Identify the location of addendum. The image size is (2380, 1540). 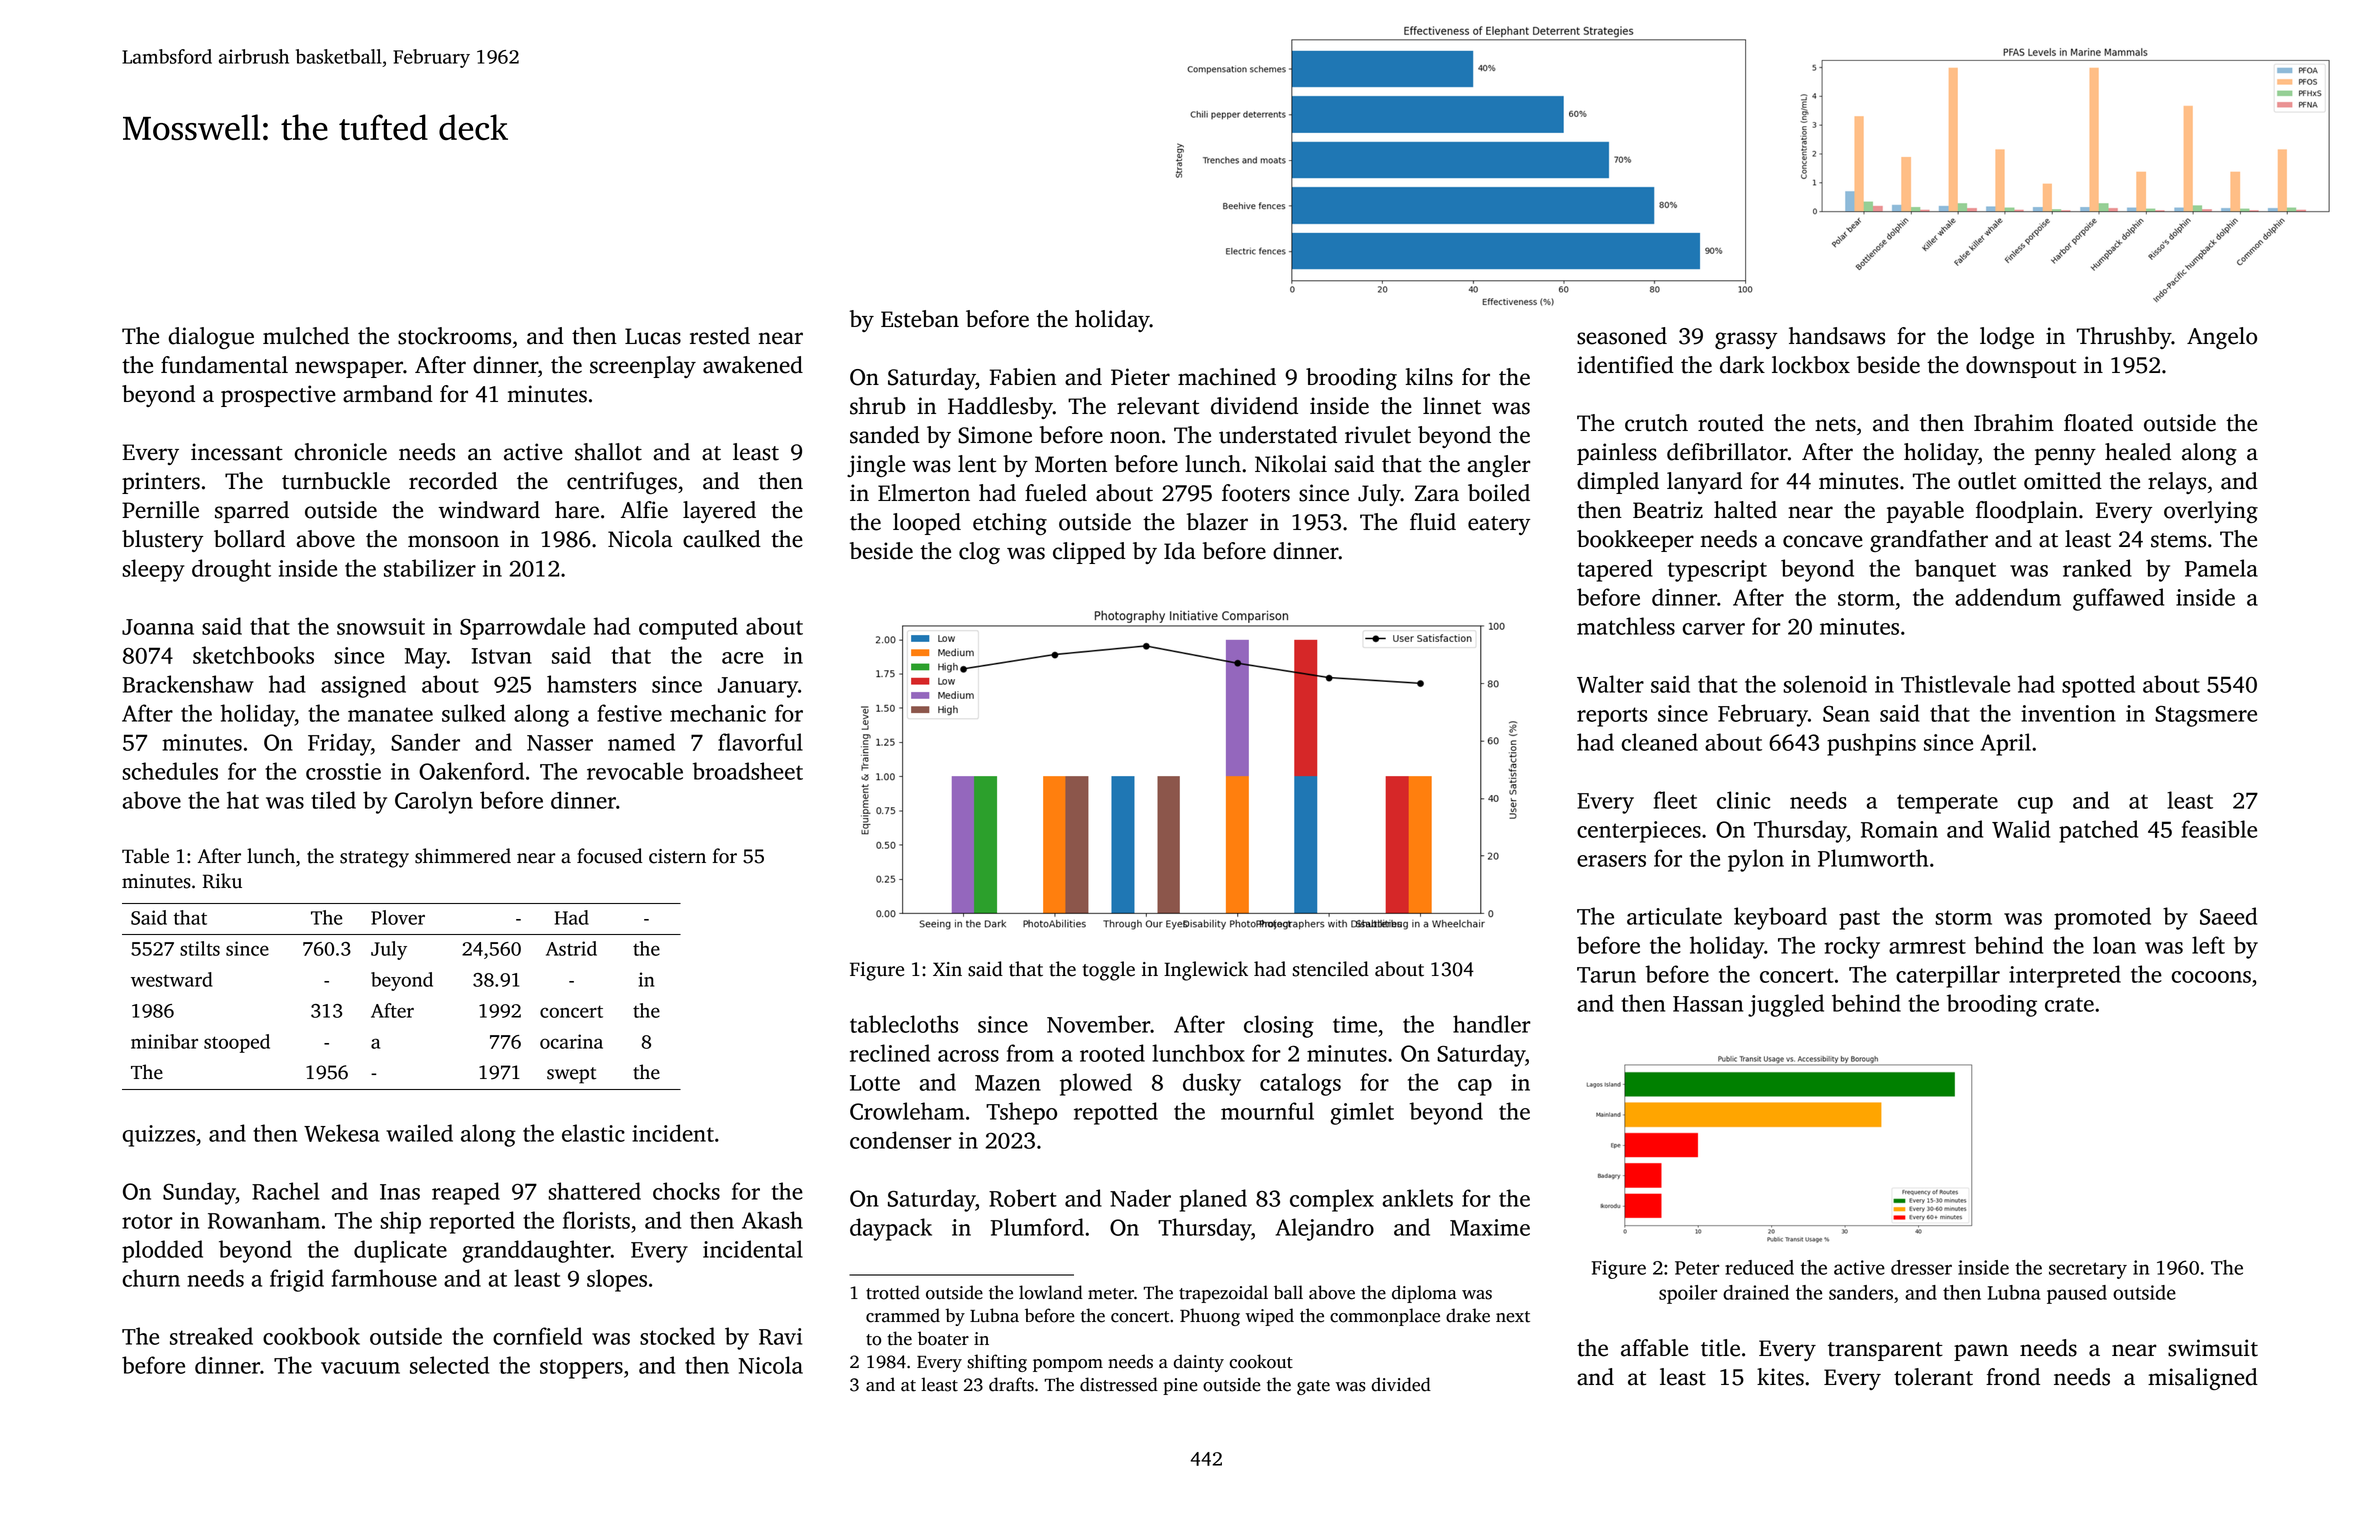
(2008, 597).
